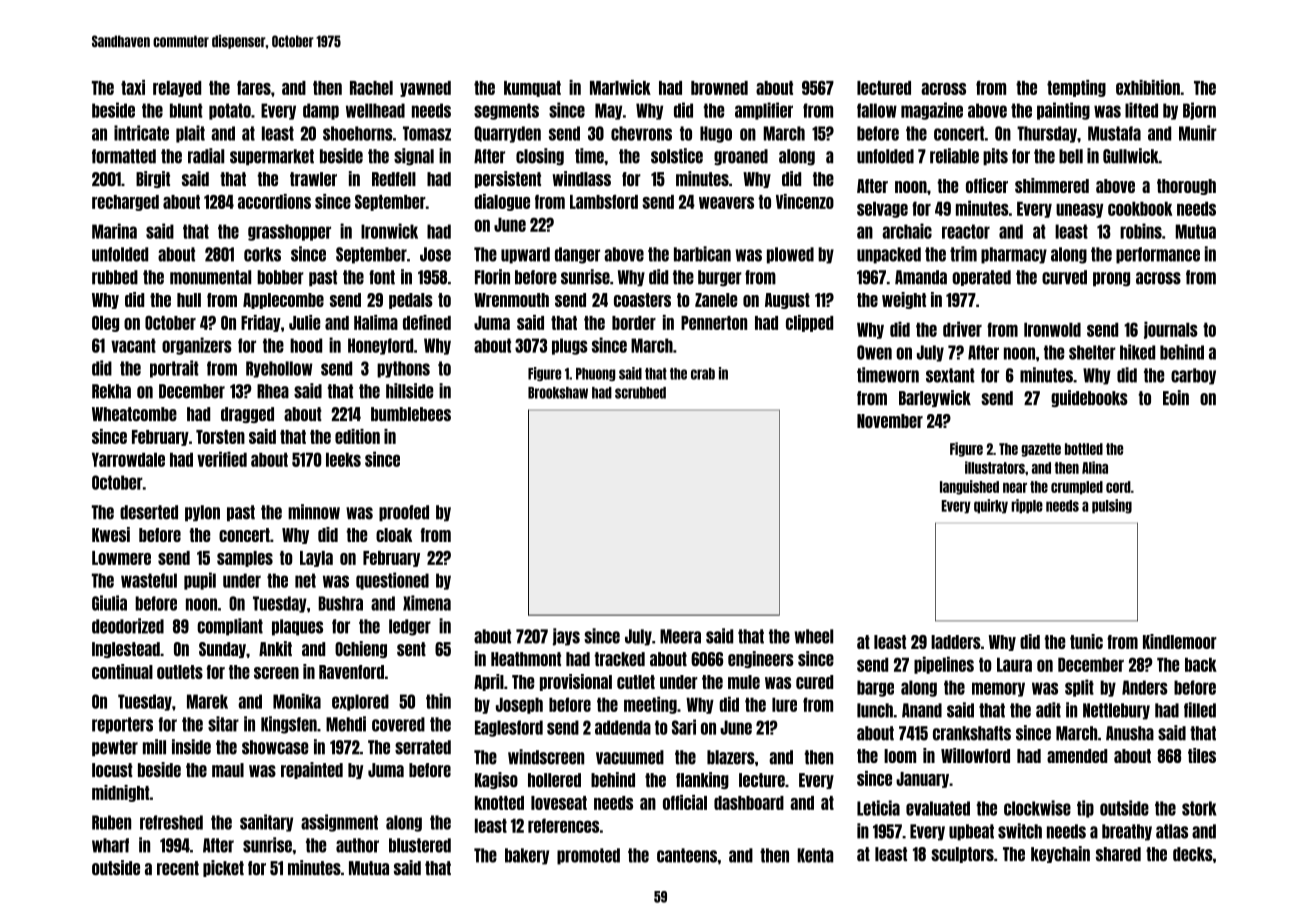 This document has height=924, width=1308. Describe the element at coordinates (404, 513) in the document. I see `proofed` at that location.
